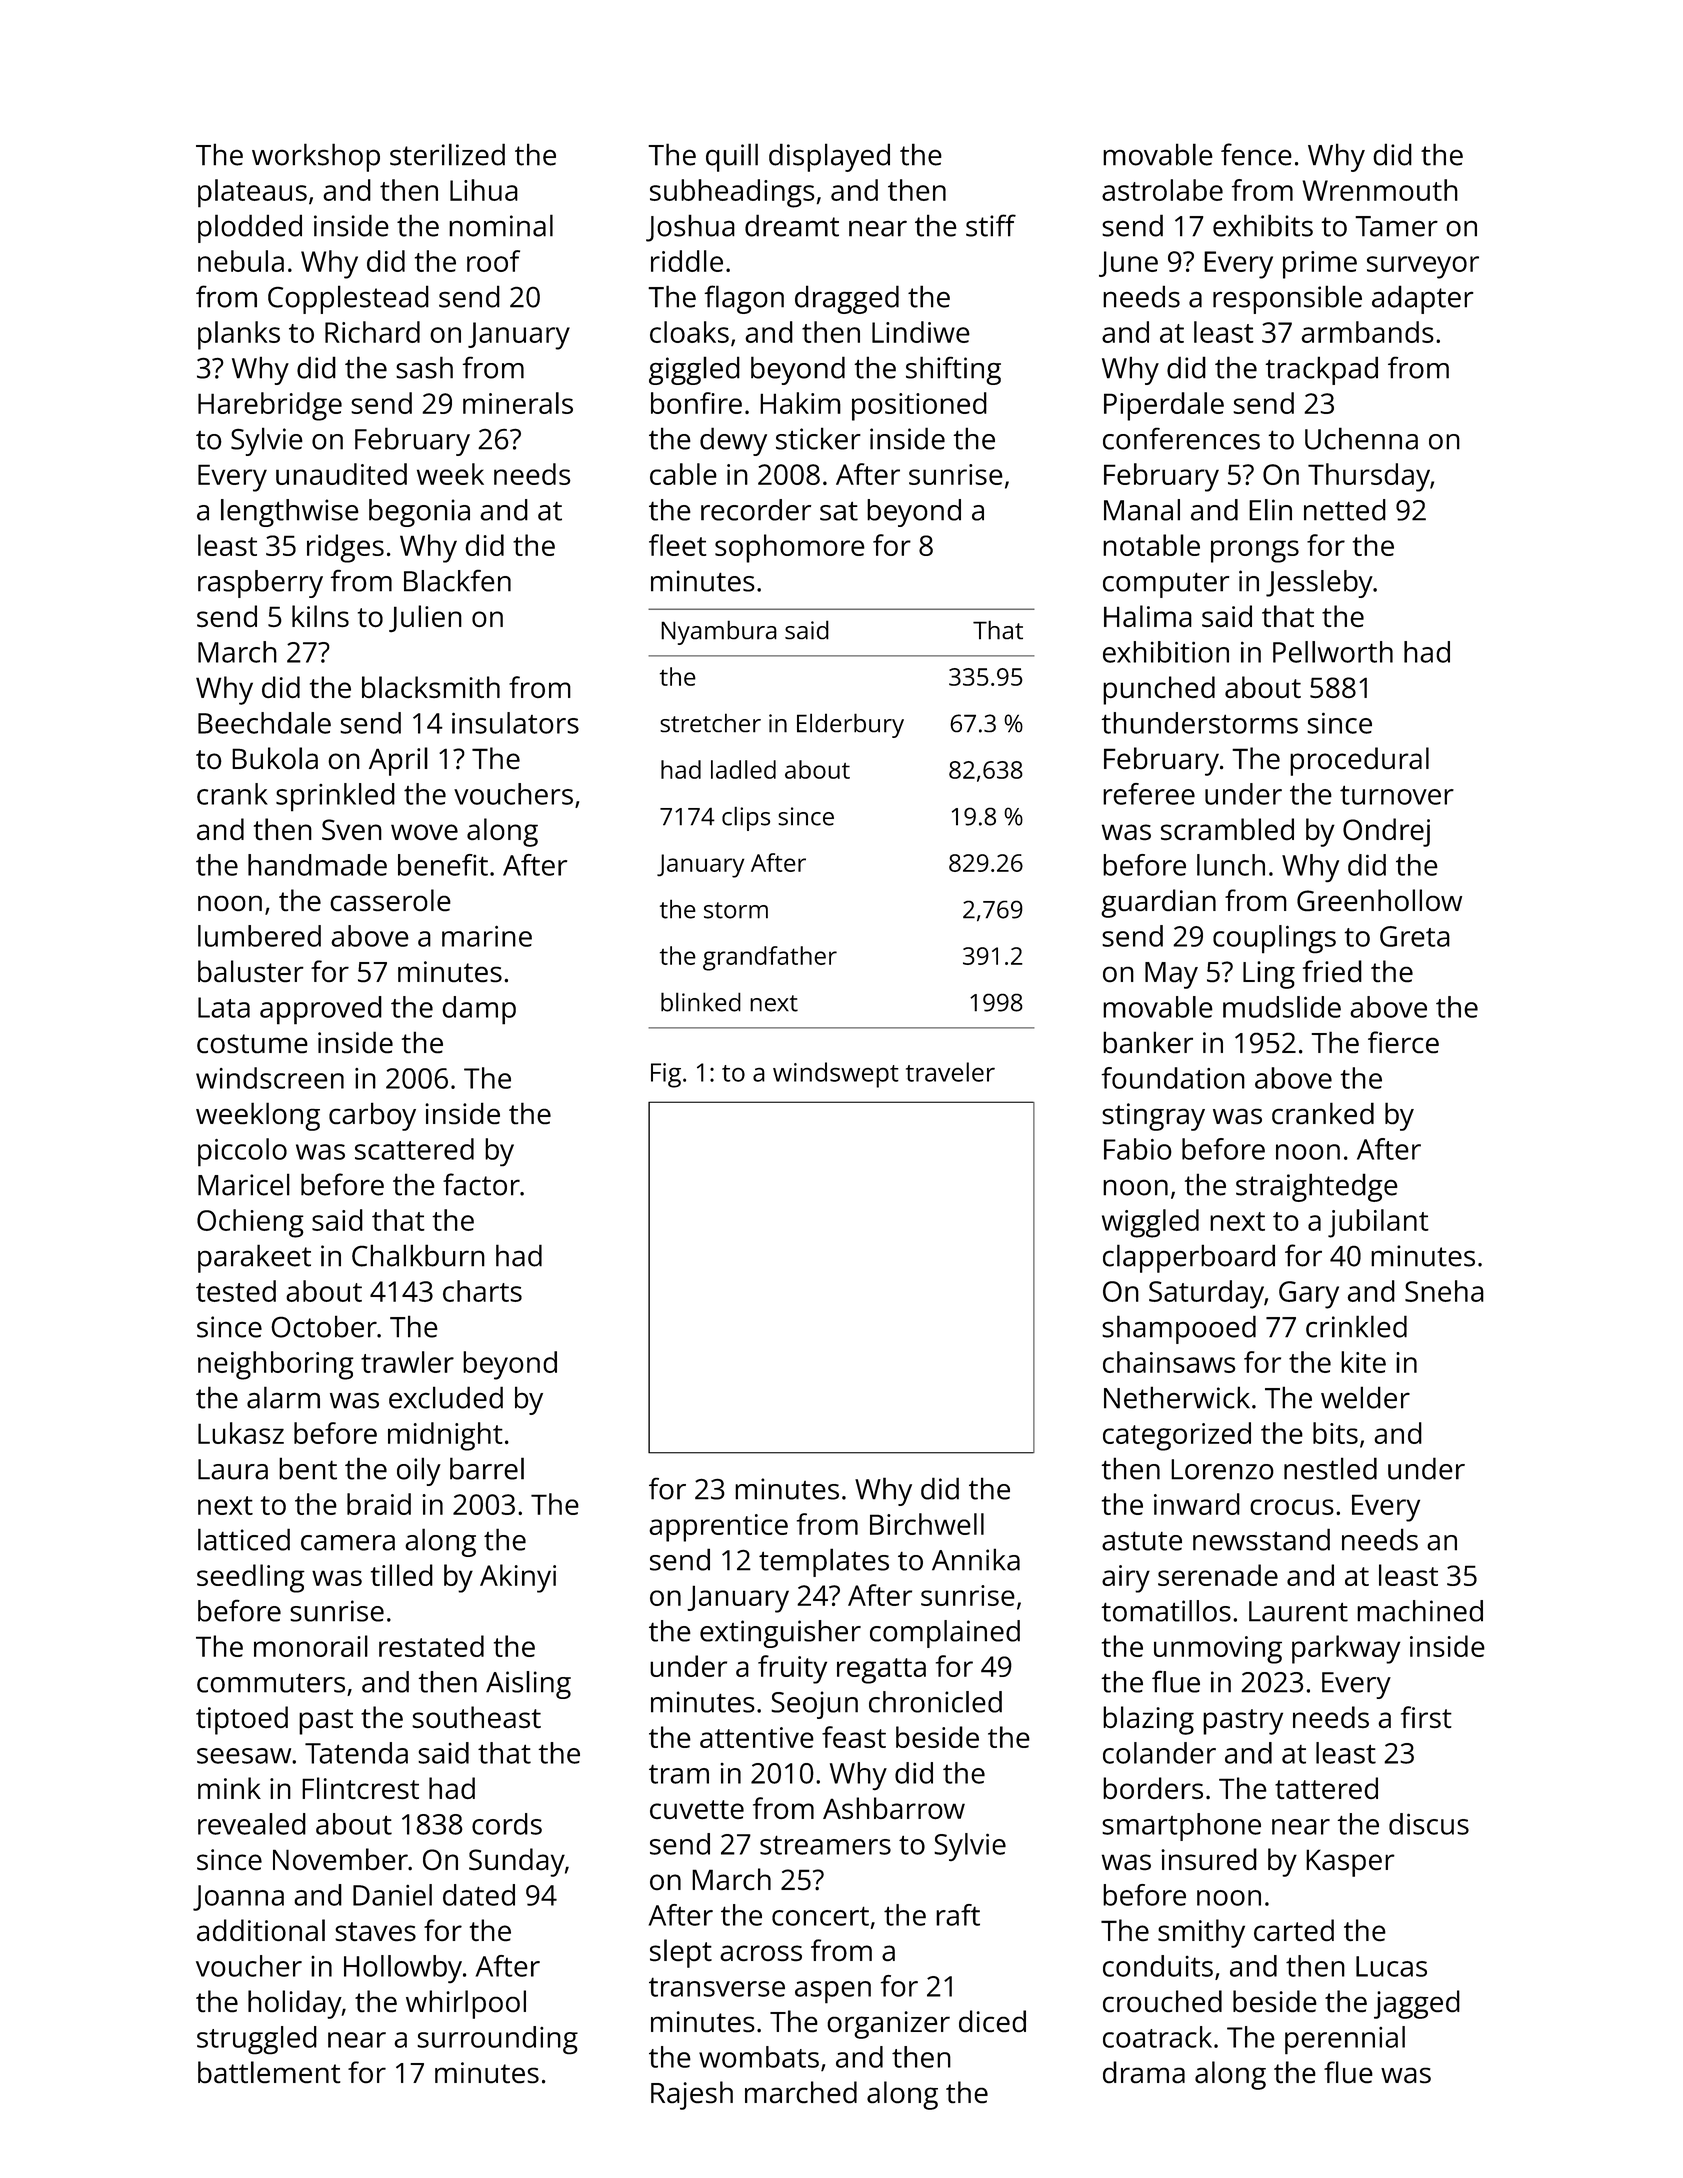 The height and width of the image is (2178, 1683). Describe the element at coordinates (1326, 1788) in the image. I see `tattered` at that location.
